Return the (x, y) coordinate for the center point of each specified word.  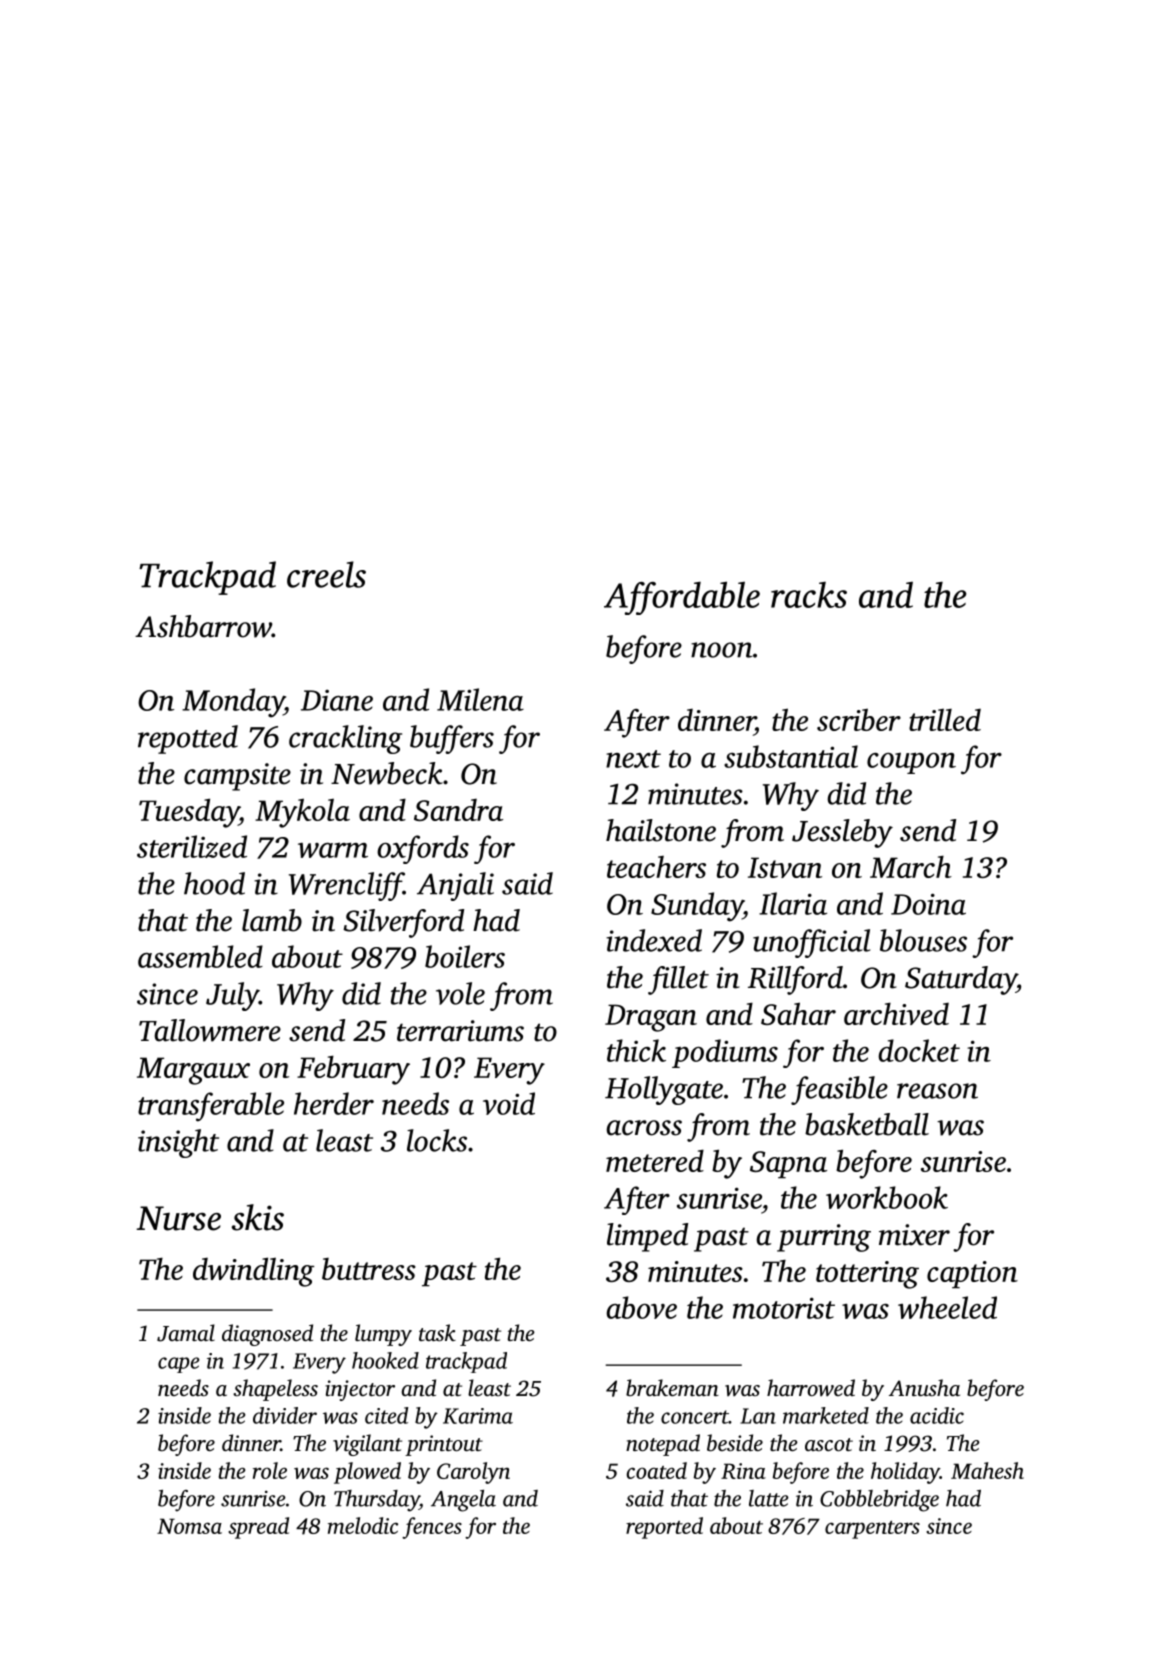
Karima (478, 1416)
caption (972, 1275)
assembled (200, 956)
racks (809, 595)
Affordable (682, 598)
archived (896, 1014)
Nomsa (189, 1526)
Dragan (651, 1018)
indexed (654, 940)
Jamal (186, 1333)
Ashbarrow (203, 626)
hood (214, 883)
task (437, 1332)
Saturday (961, 980)
